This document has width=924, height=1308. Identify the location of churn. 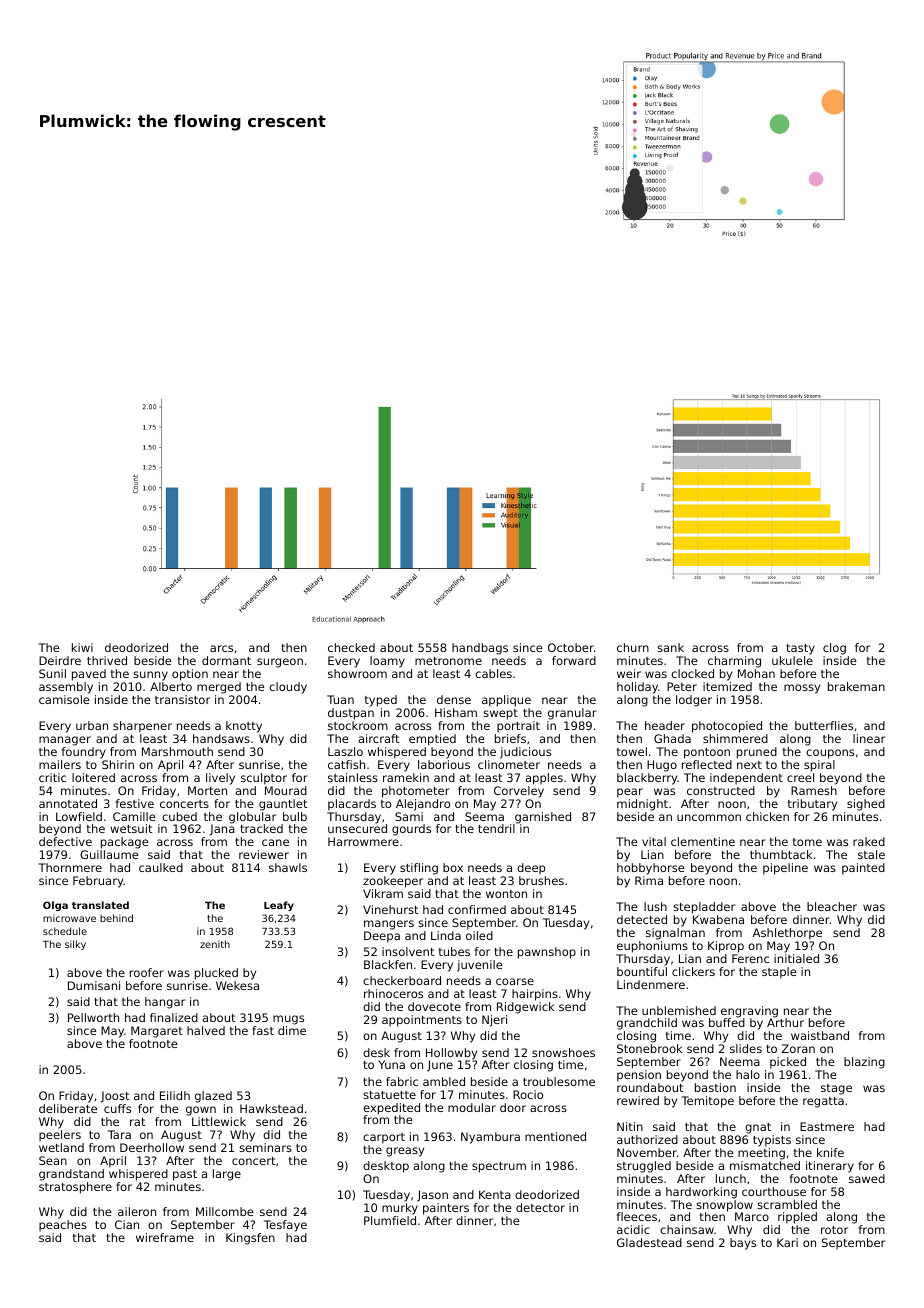
(633, 647).
